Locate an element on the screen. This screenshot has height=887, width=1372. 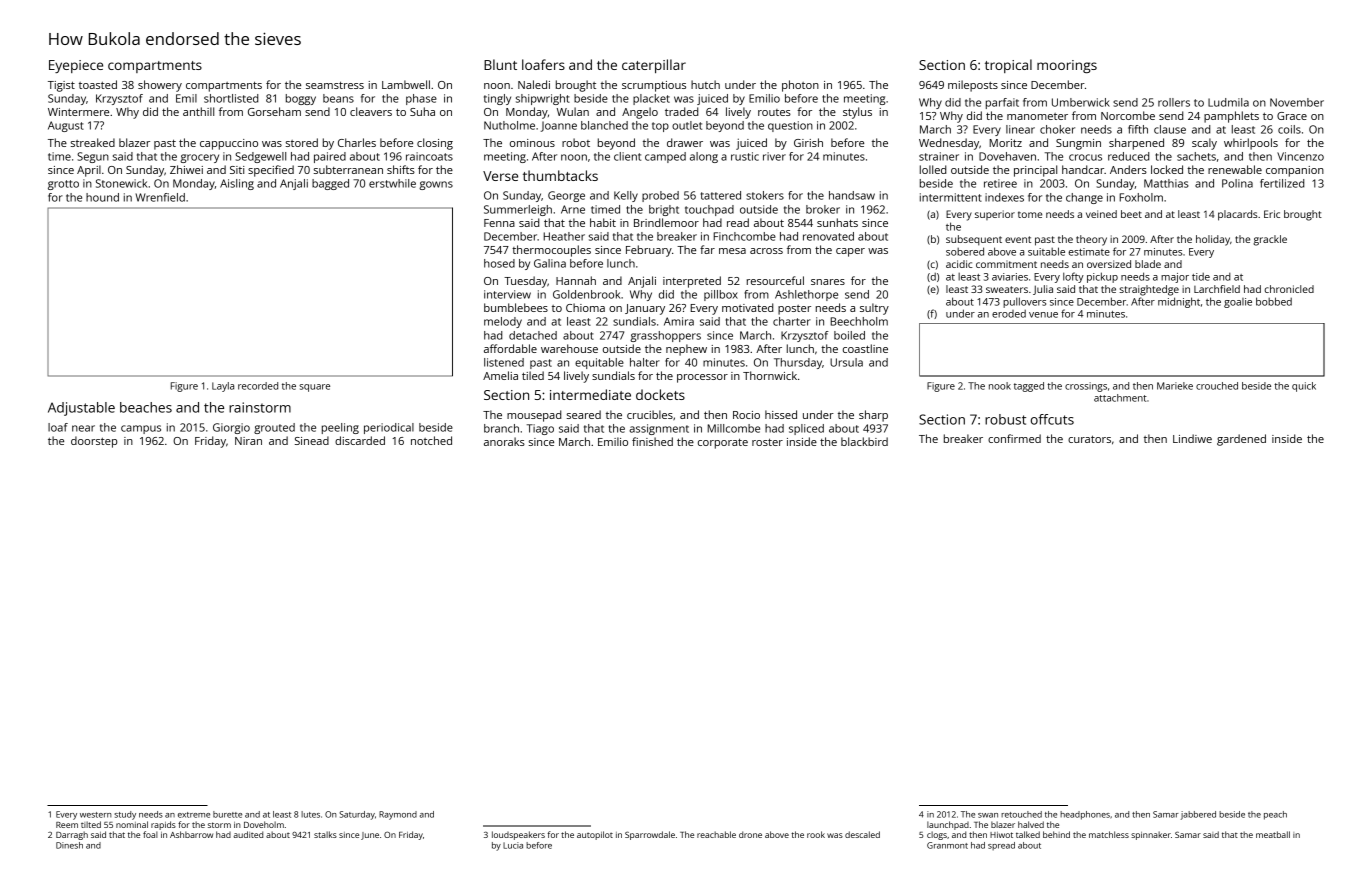
doorstep is located at coordinates (94, 442).
